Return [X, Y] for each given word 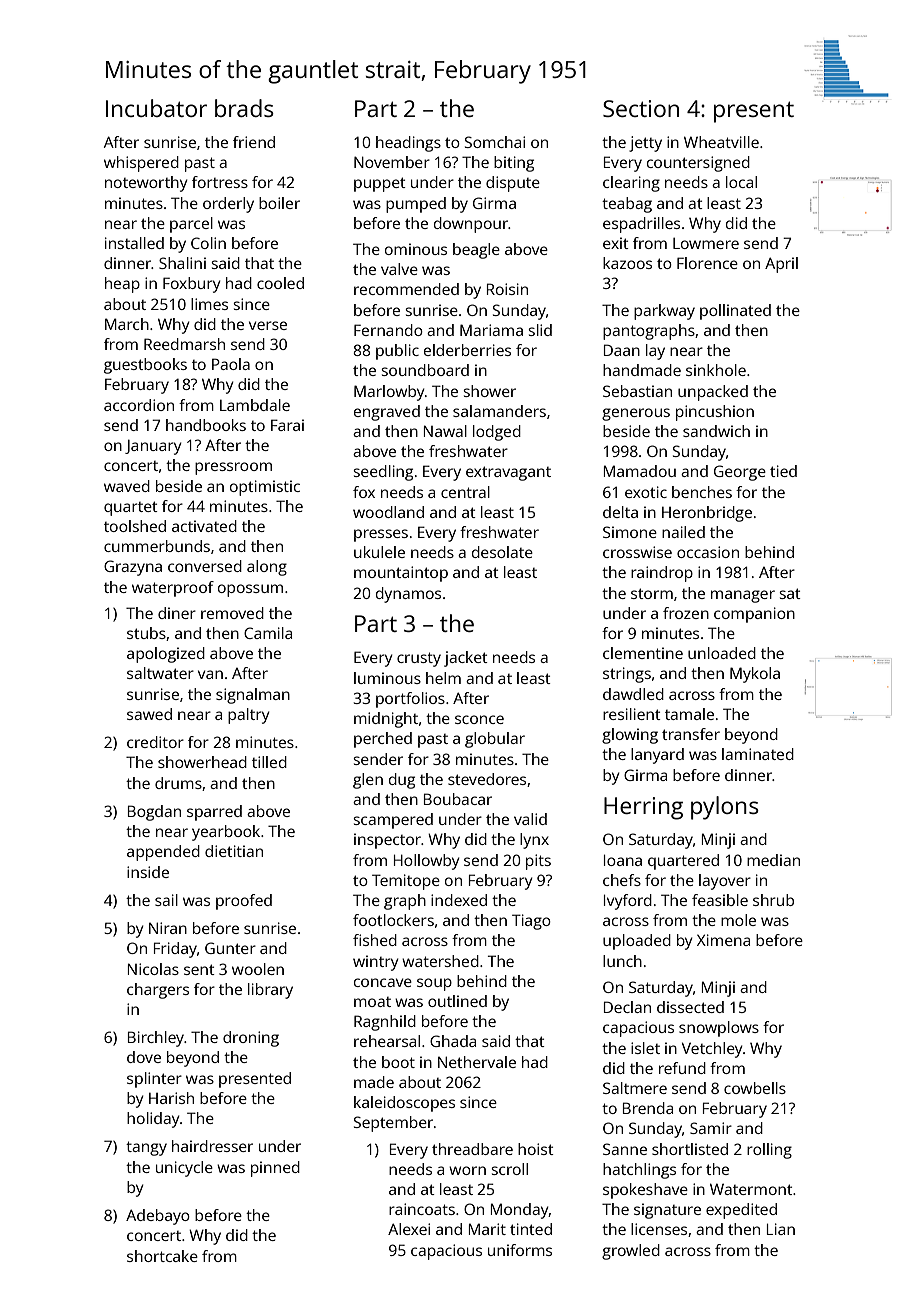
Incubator [156, 108]
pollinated [735, 312]
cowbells [755, 1088]
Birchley [156, 1039]
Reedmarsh [184, 344]
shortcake [162, 1256]
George [740, 473]
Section [641, 108]
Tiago [531, 922]
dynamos [408, 595]
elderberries [467, 350]
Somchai [495, 142]
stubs [146, 633]
